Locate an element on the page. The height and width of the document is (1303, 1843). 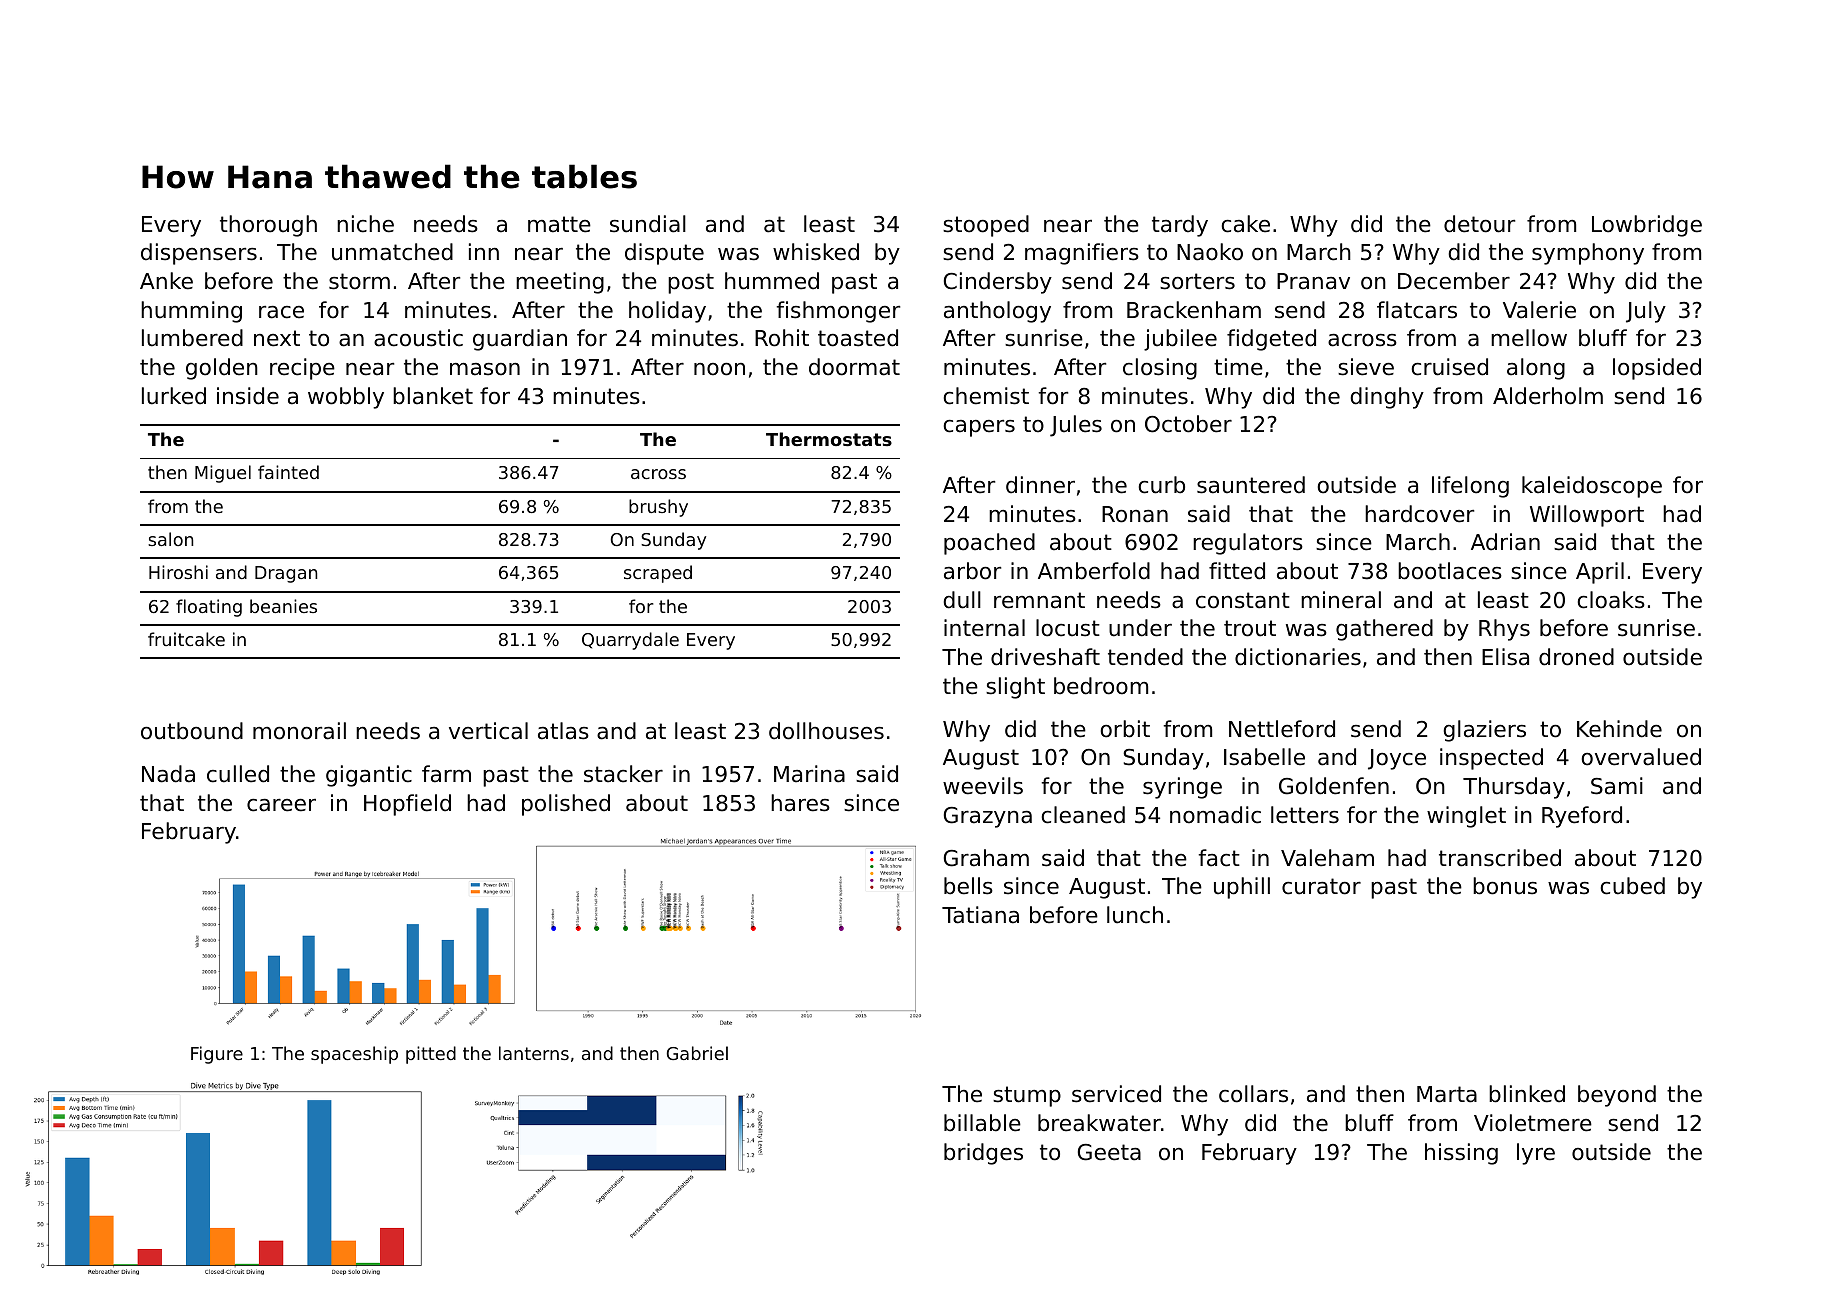
Rhys is located at coordinates (1504, 630).
